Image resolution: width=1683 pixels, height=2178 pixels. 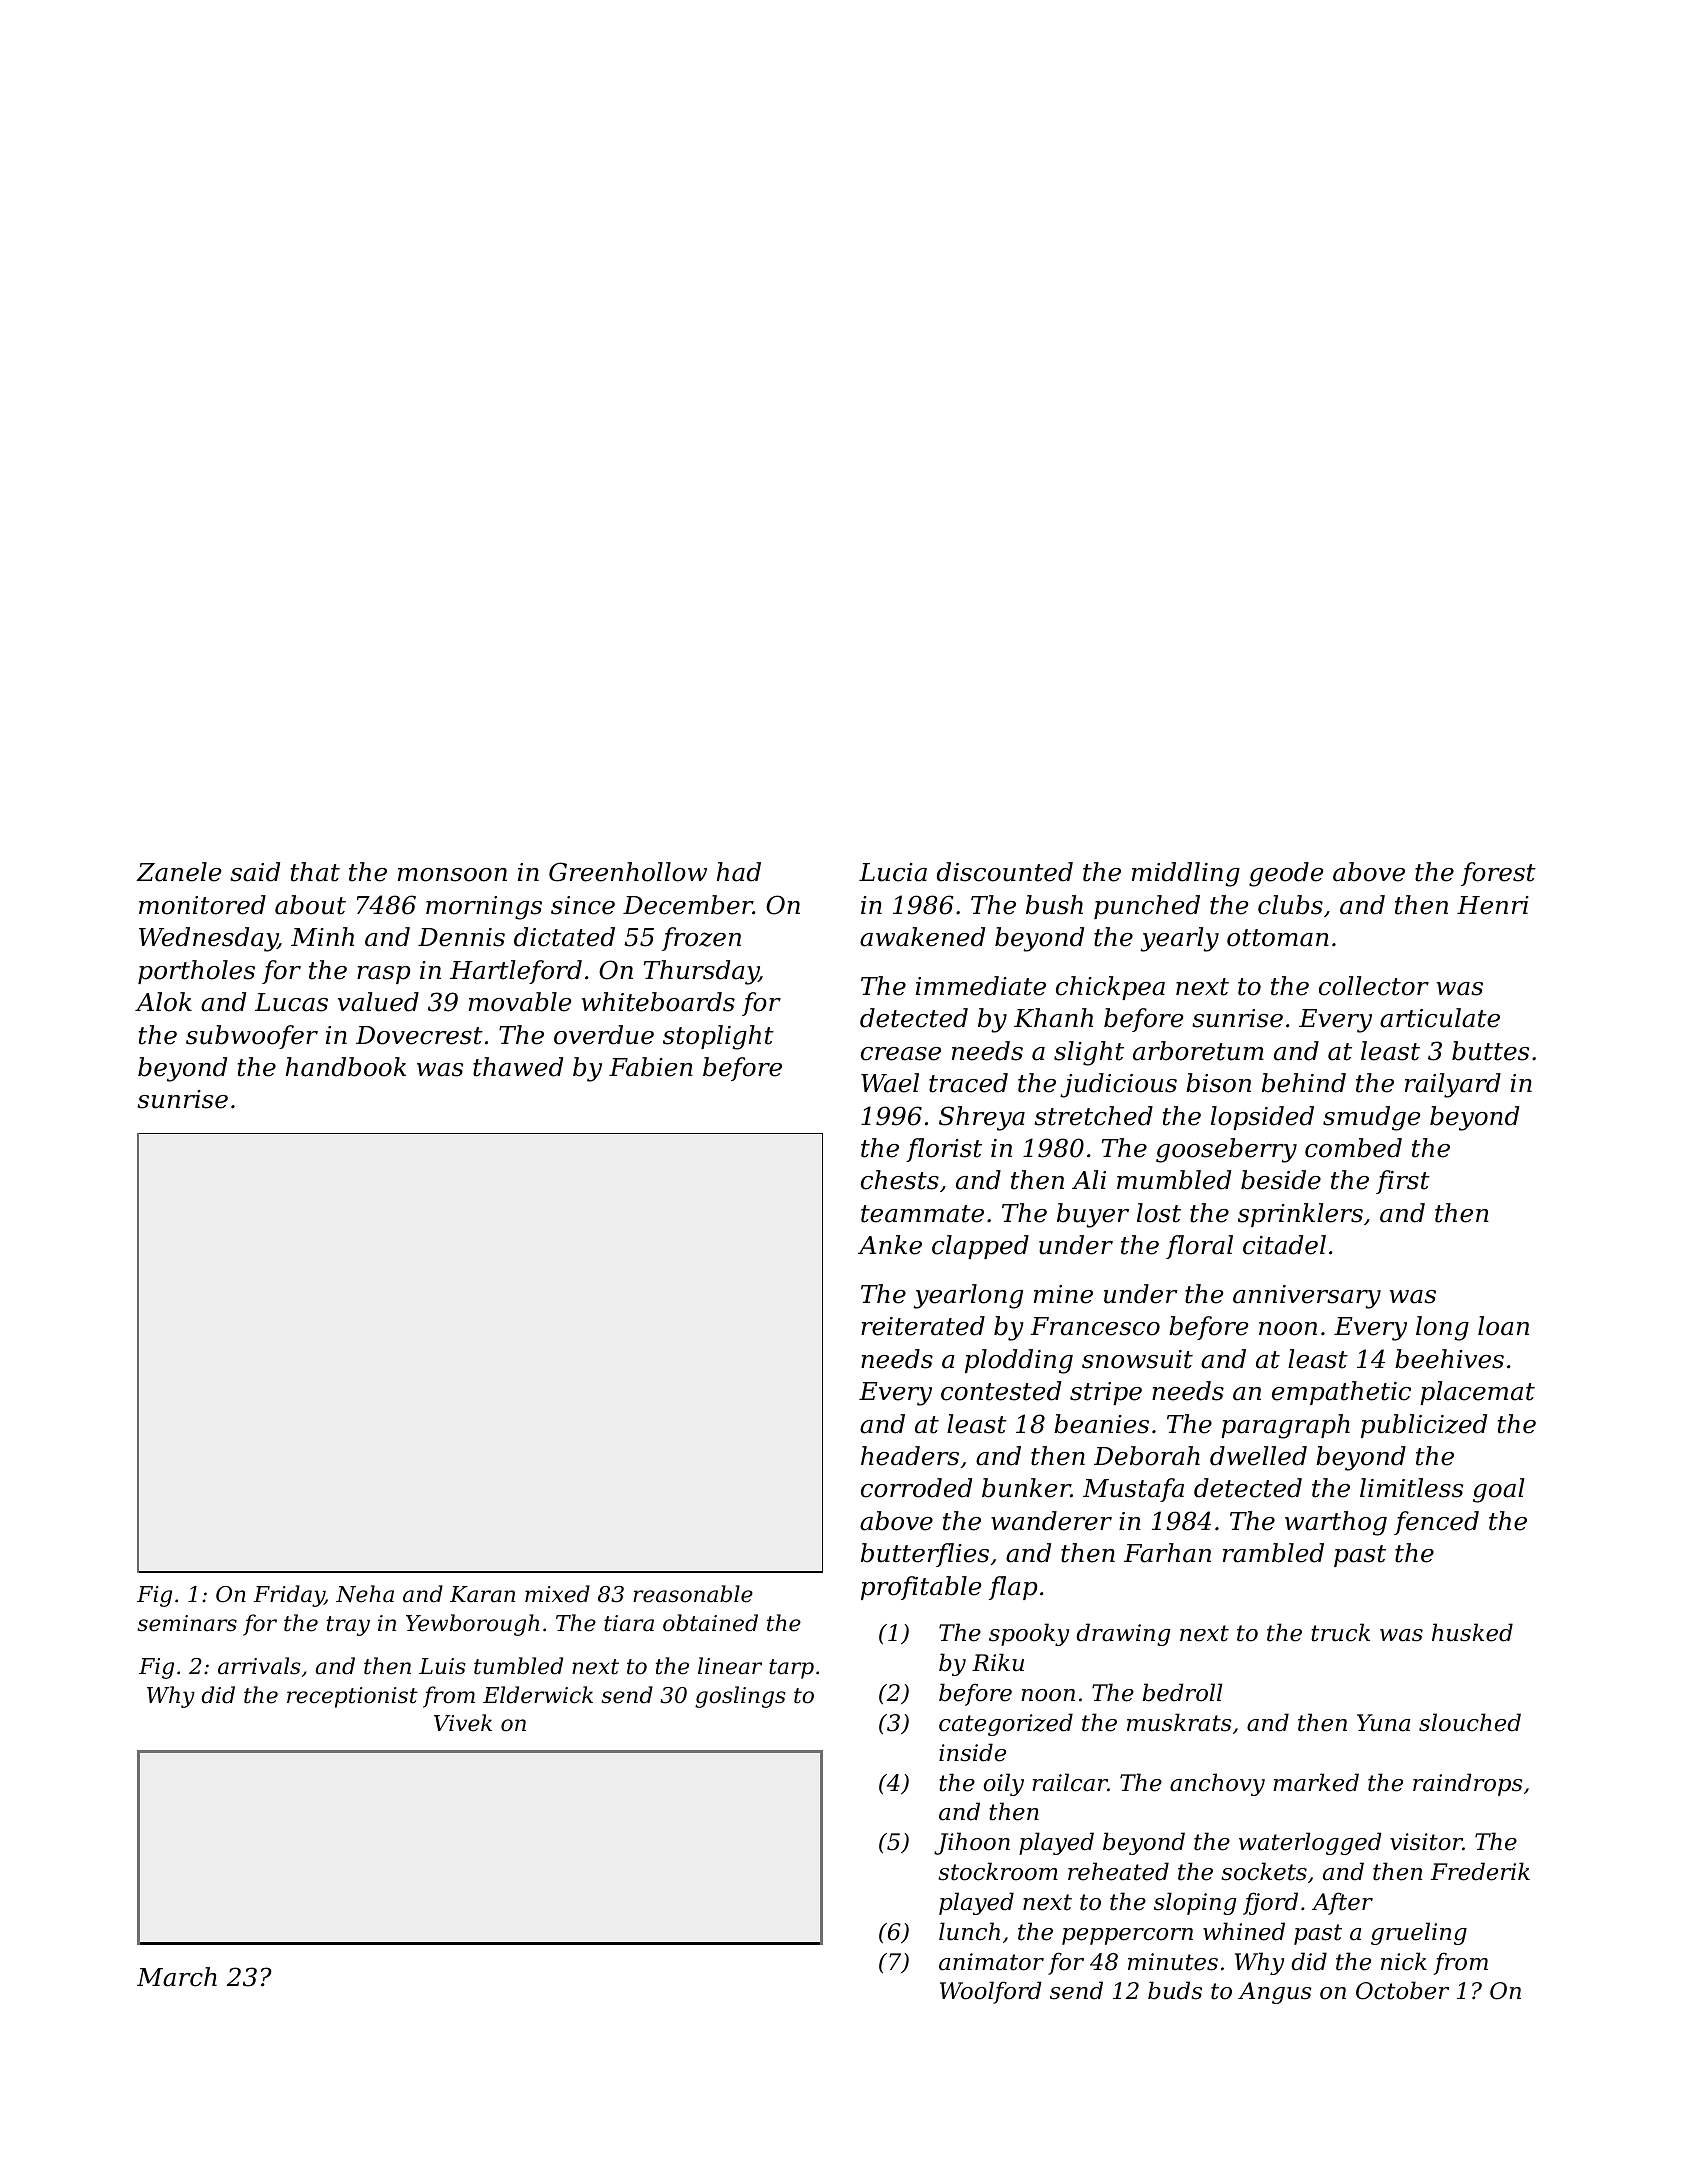 I want to click on discounted, so click(x=1005, y=872).
